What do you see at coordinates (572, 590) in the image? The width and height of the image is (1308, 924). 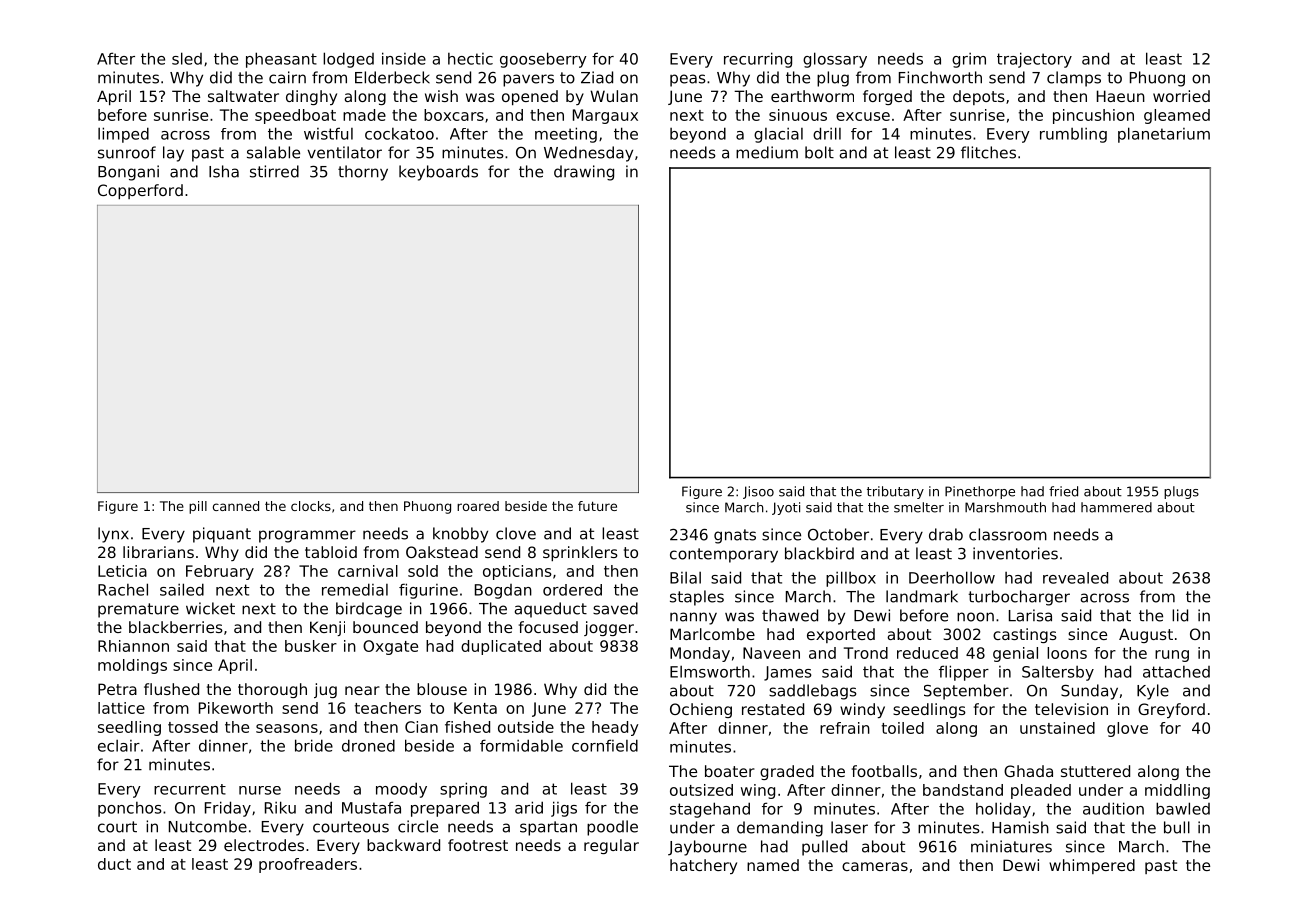 I see `ordered` at bounding box center [572, 590].
